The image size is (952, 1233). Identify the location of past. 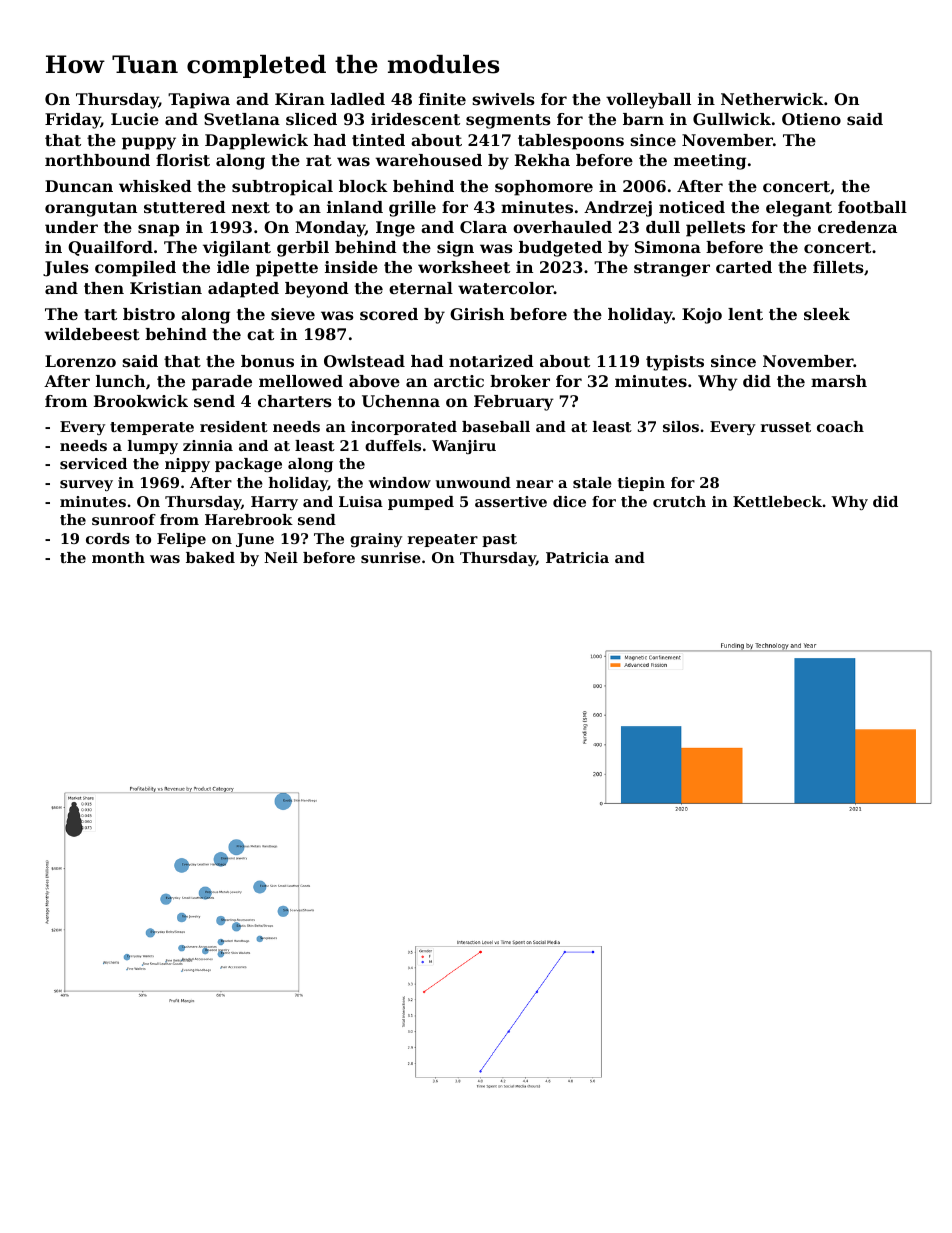
(499, 540).
